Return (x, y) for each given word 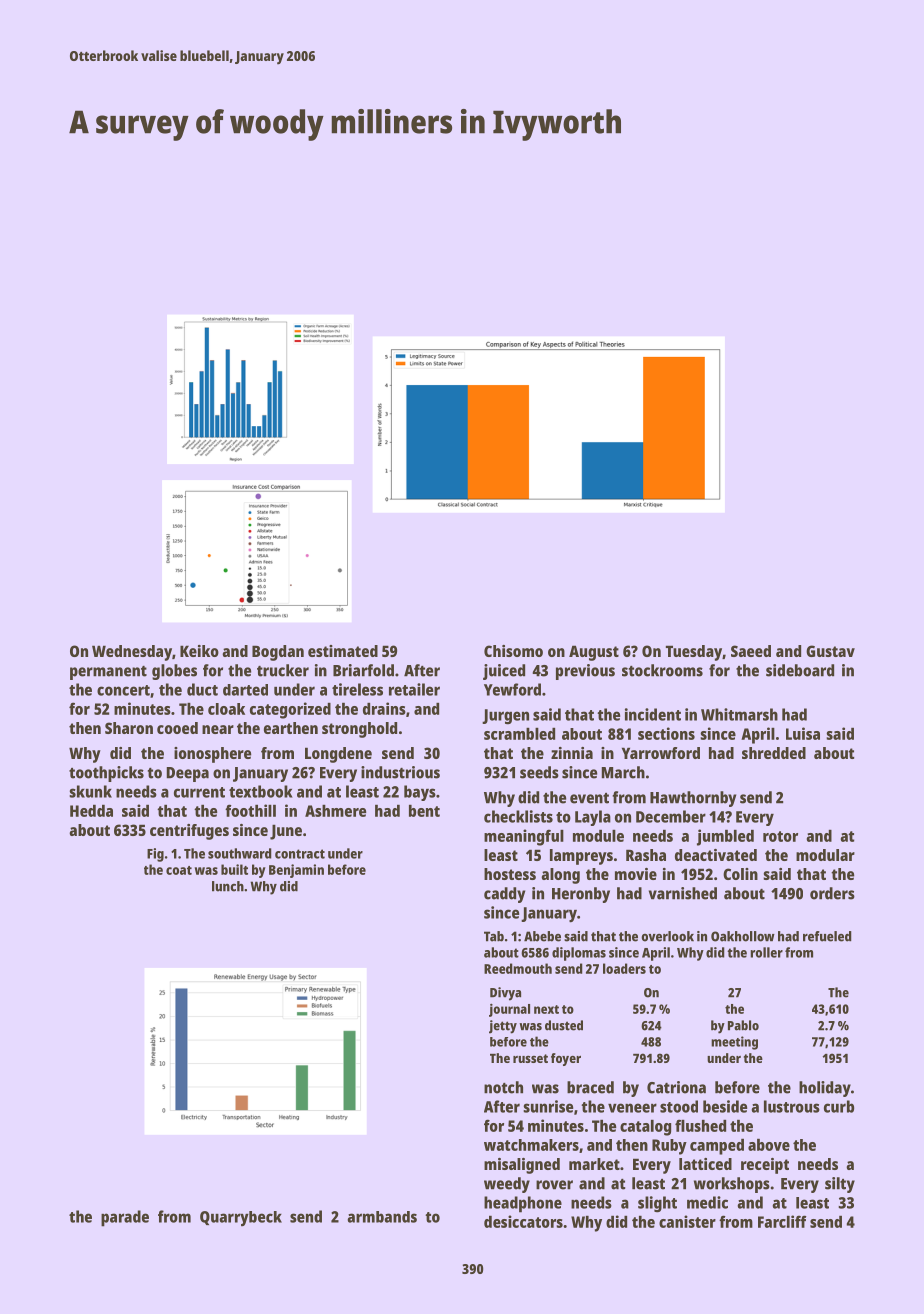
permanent (108, 673)
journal (509, 1010)
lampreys (581, 857)
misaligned (522, 1166)
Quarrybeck (241, 1218)
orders (832, 893)
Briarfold (363, 670)
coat (179, 870)
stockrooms (662, 670)
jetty (503, 1027)
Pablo (743, 1025)
